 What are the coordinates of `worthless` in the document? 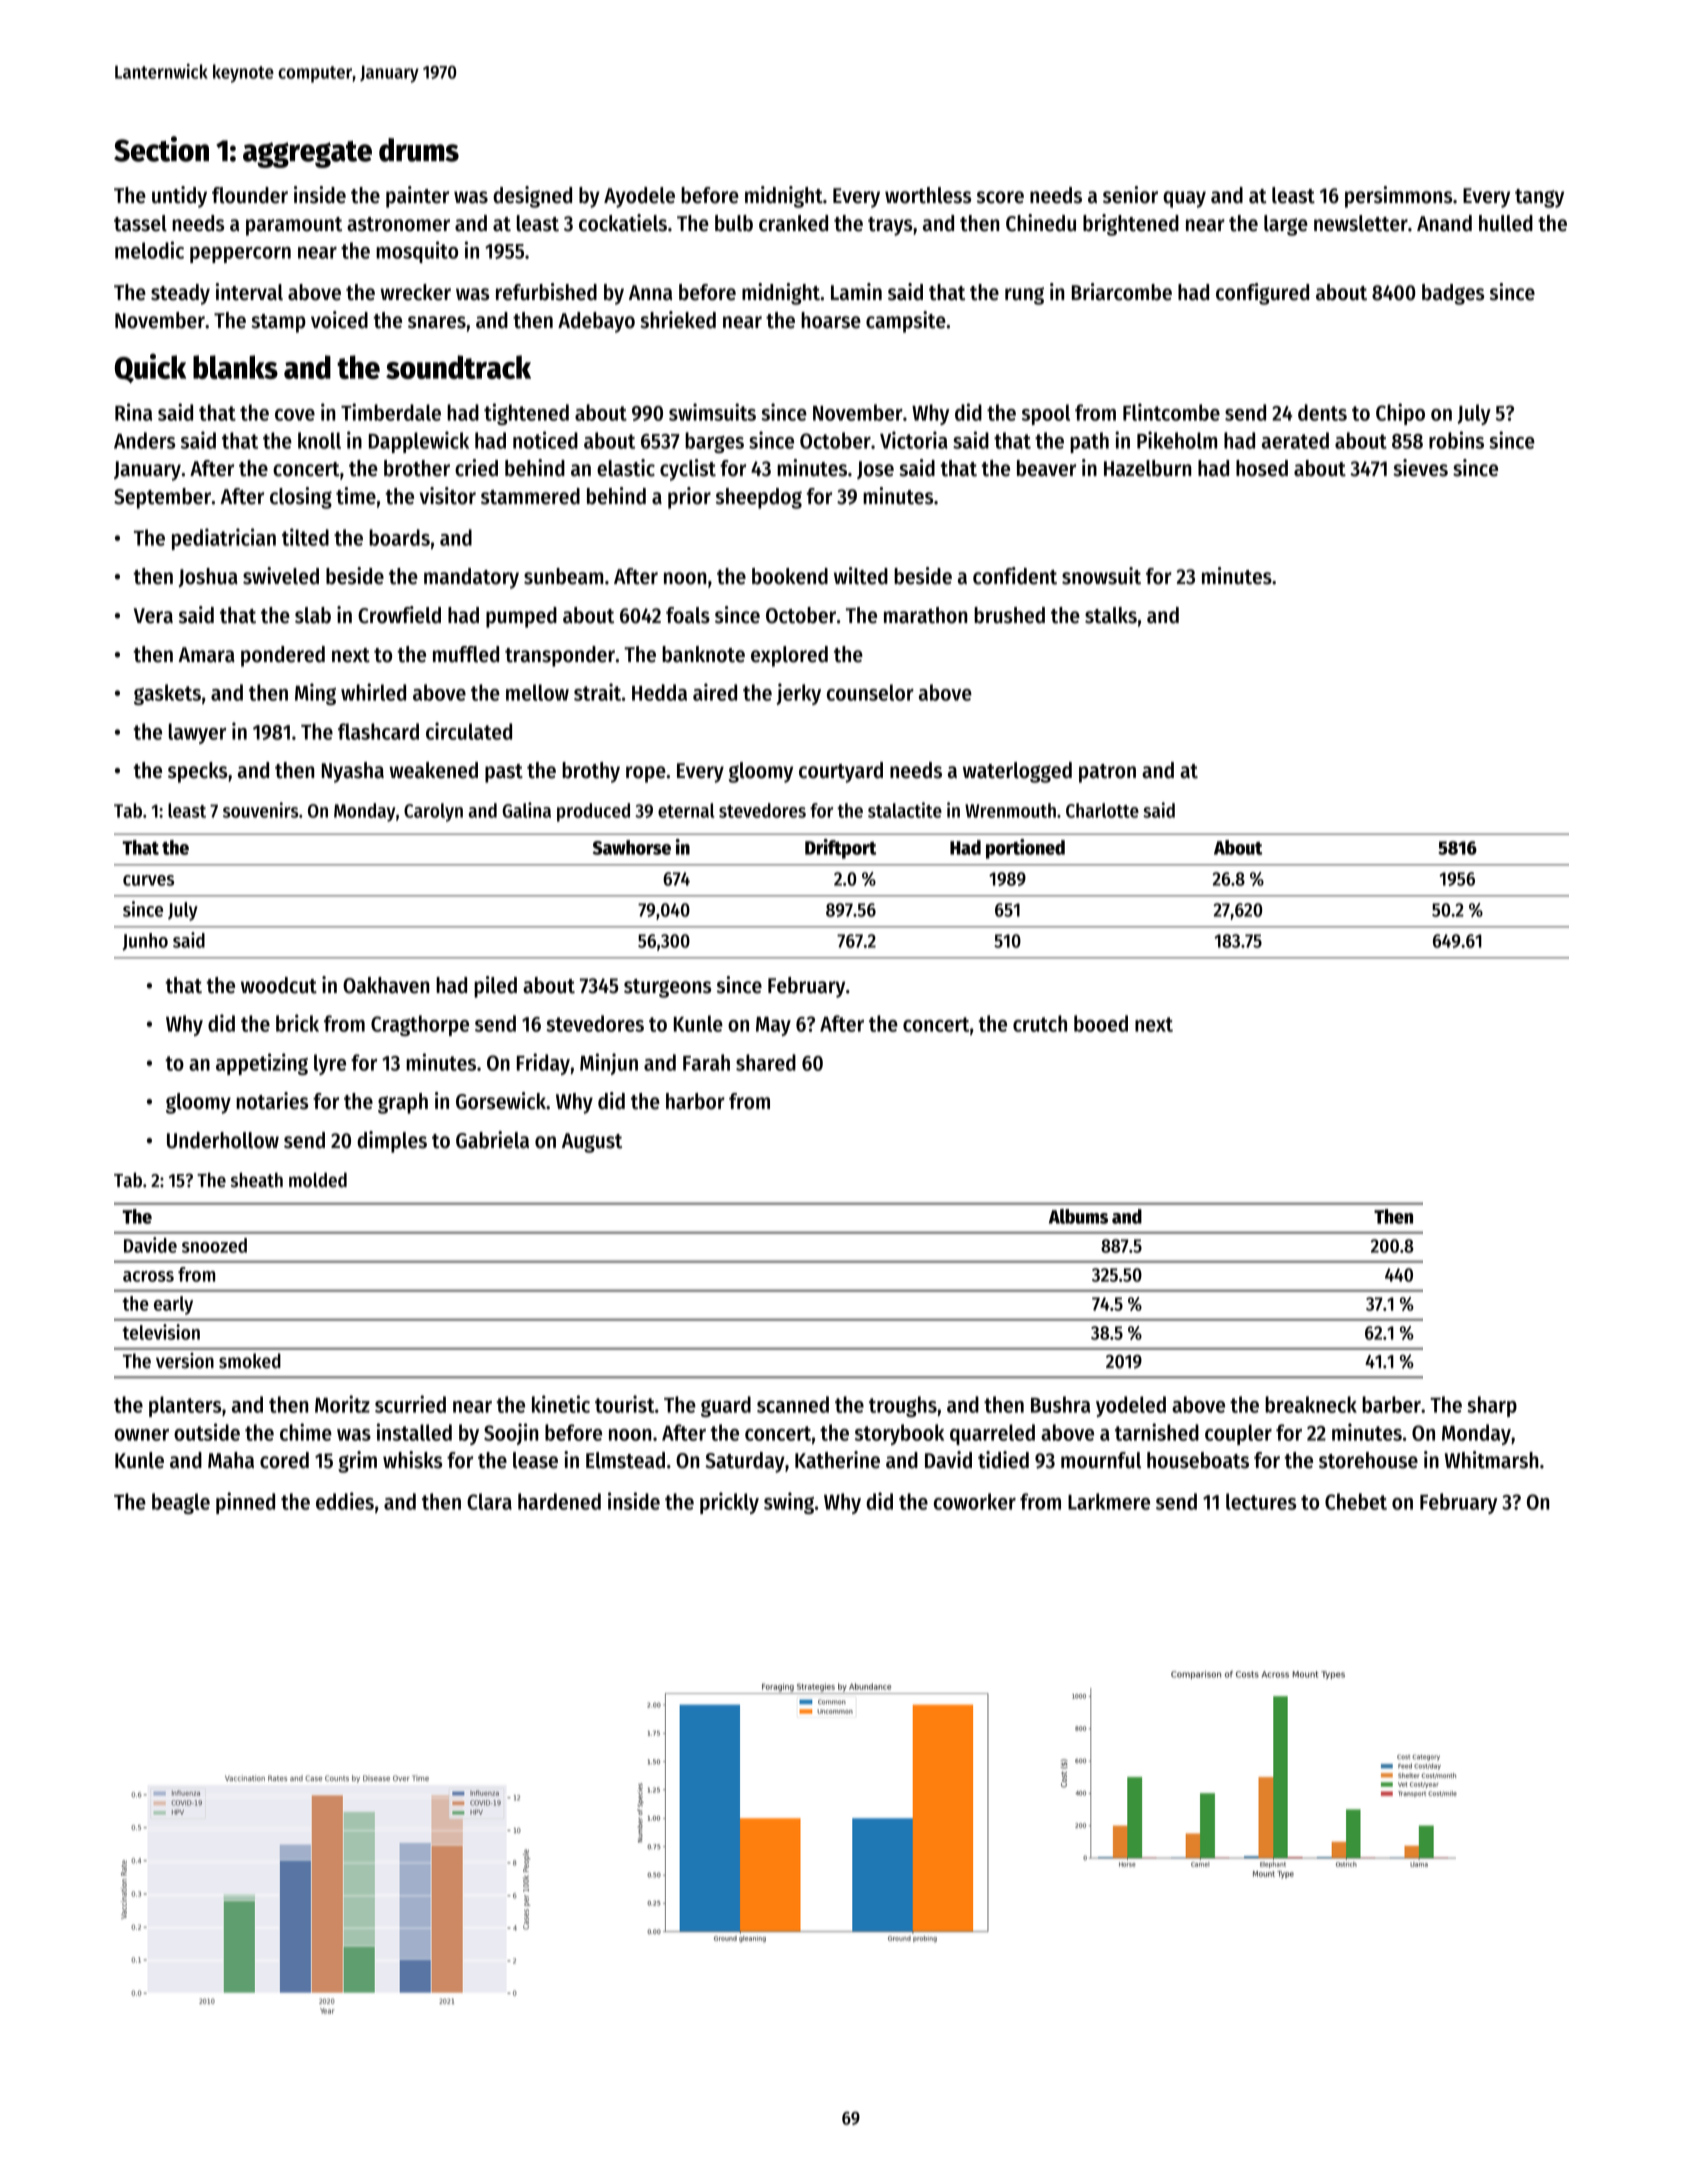 It's located at (928, 195).
